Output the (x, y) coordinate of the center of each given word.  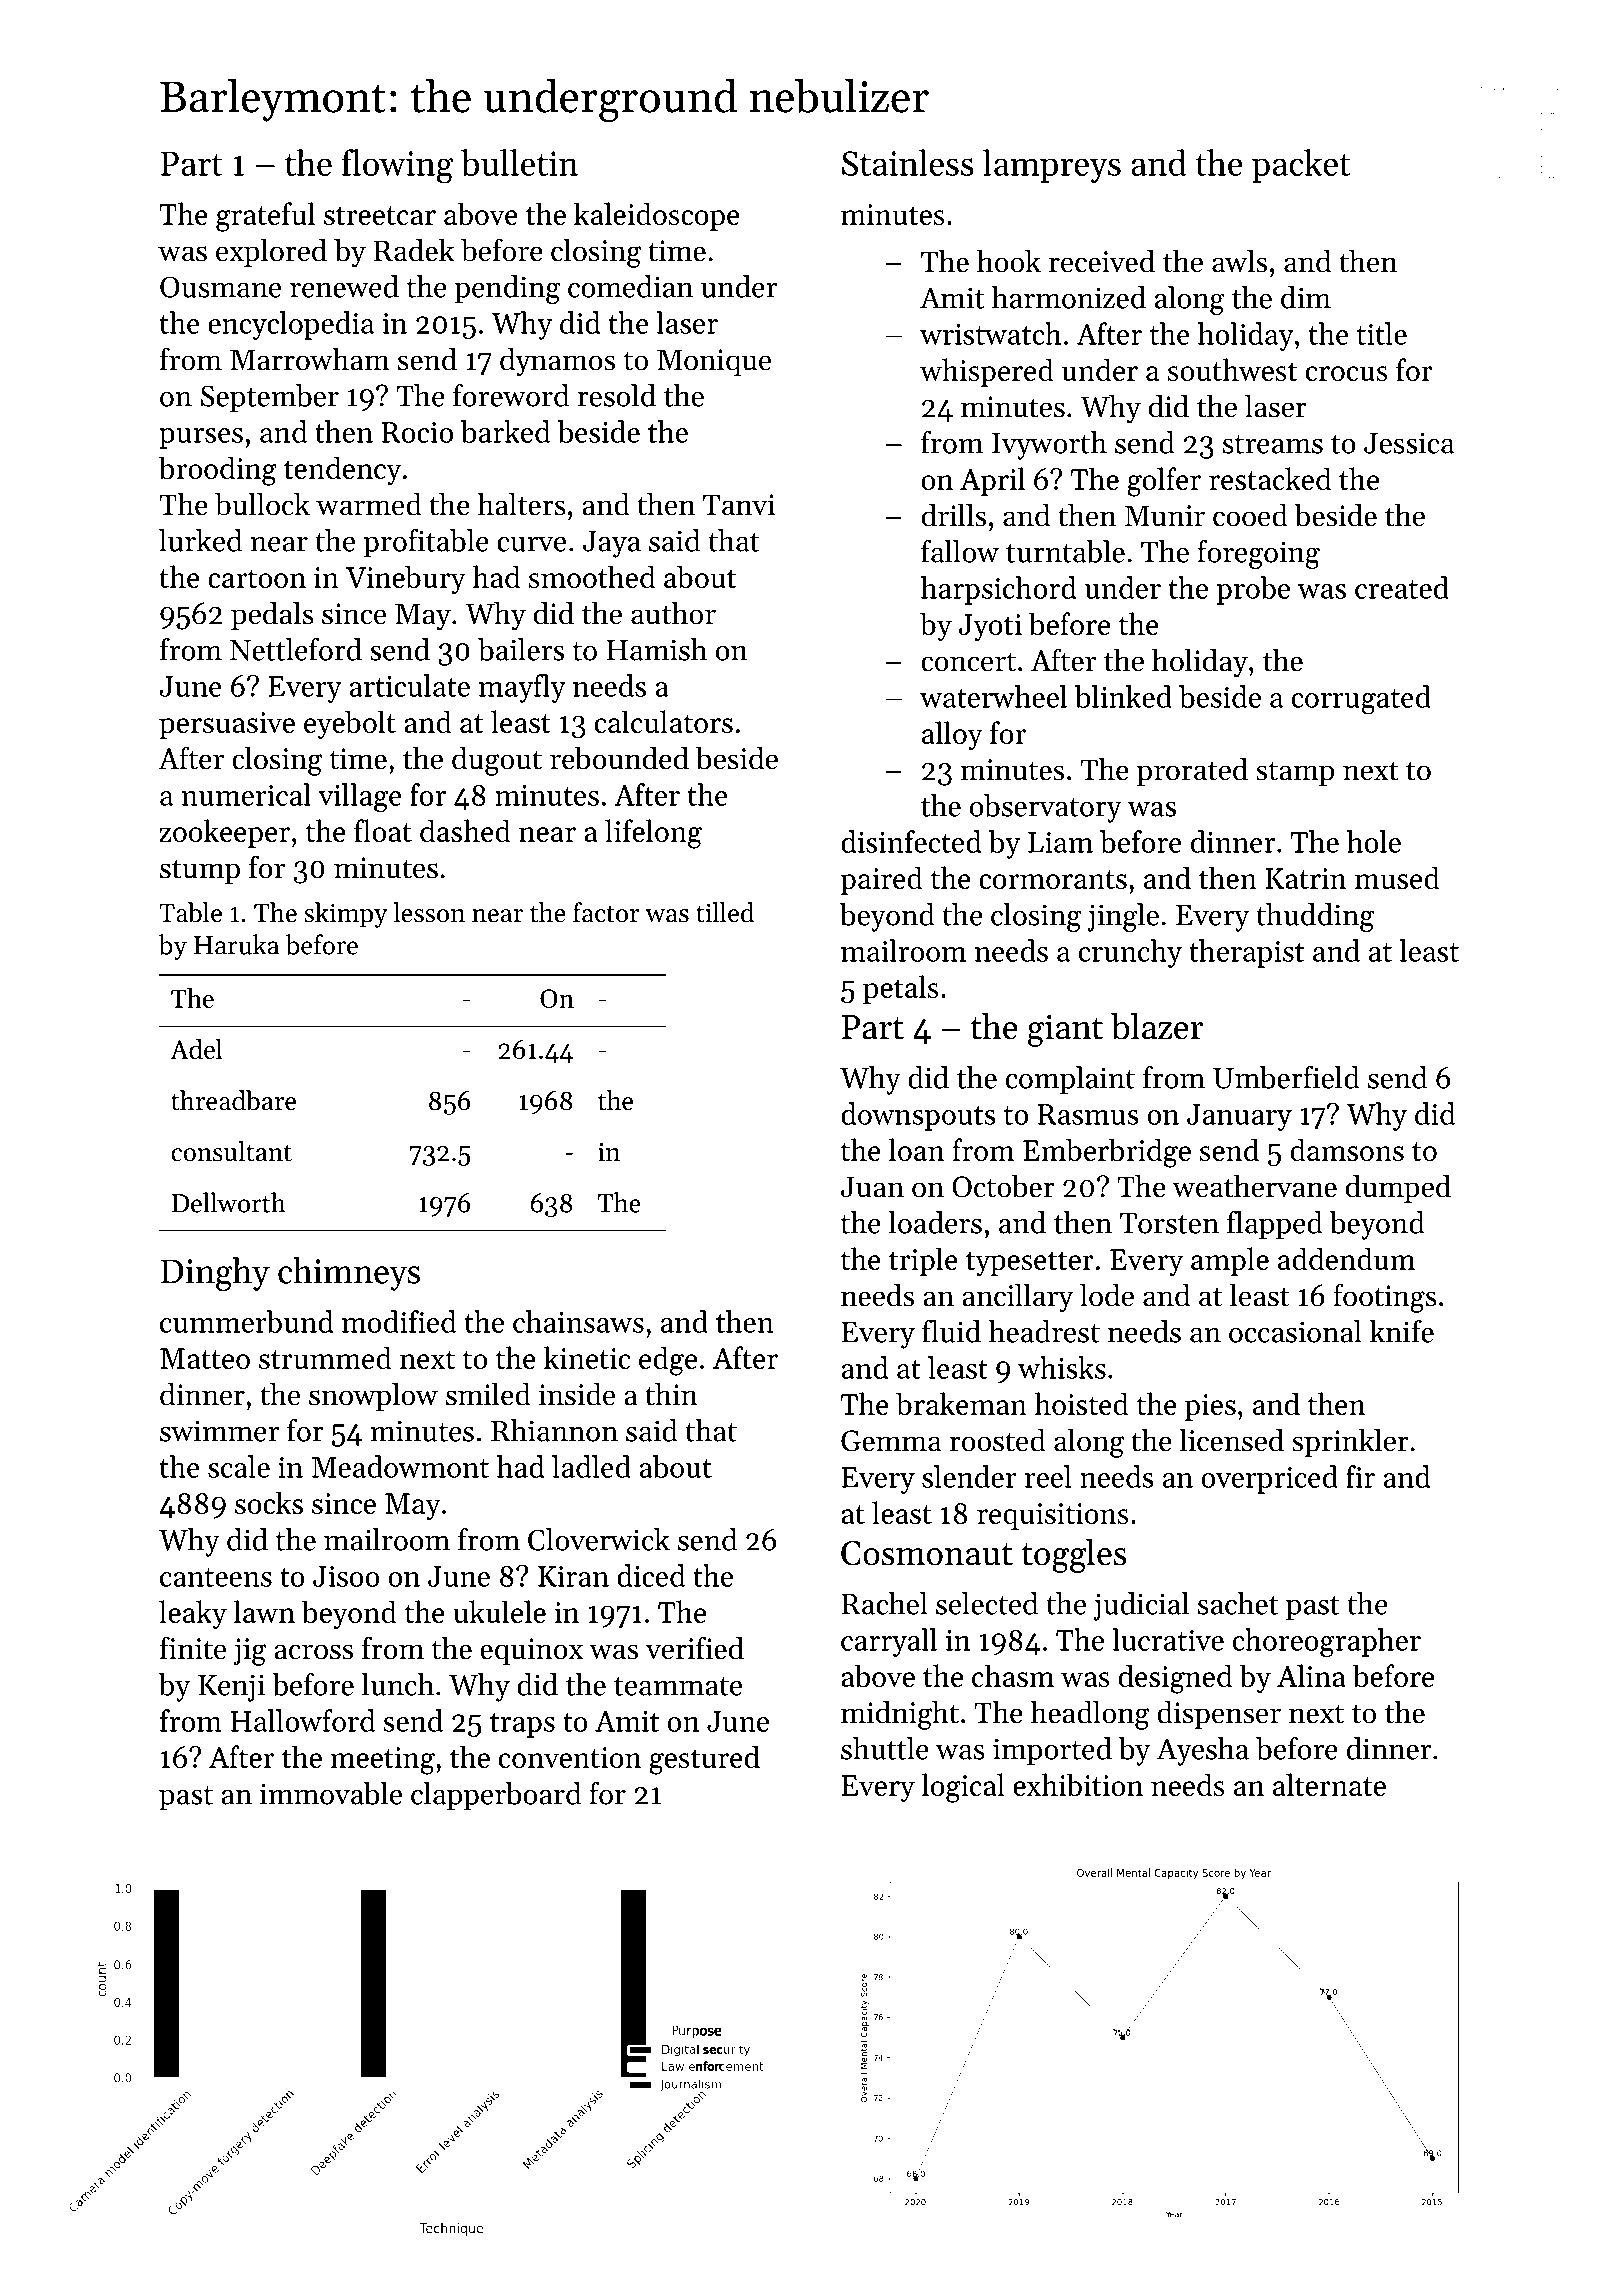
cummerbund (247, 1321)
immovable (331, 1793)
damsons (1347, 1149)
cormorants (1053, 879)
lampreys (1052, 166)
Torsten (1169, 1223)
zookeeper (224, 833)
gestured (704, 1760)
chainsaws (578, 1321)
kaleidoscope (657, 216)
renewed (344, 286)
